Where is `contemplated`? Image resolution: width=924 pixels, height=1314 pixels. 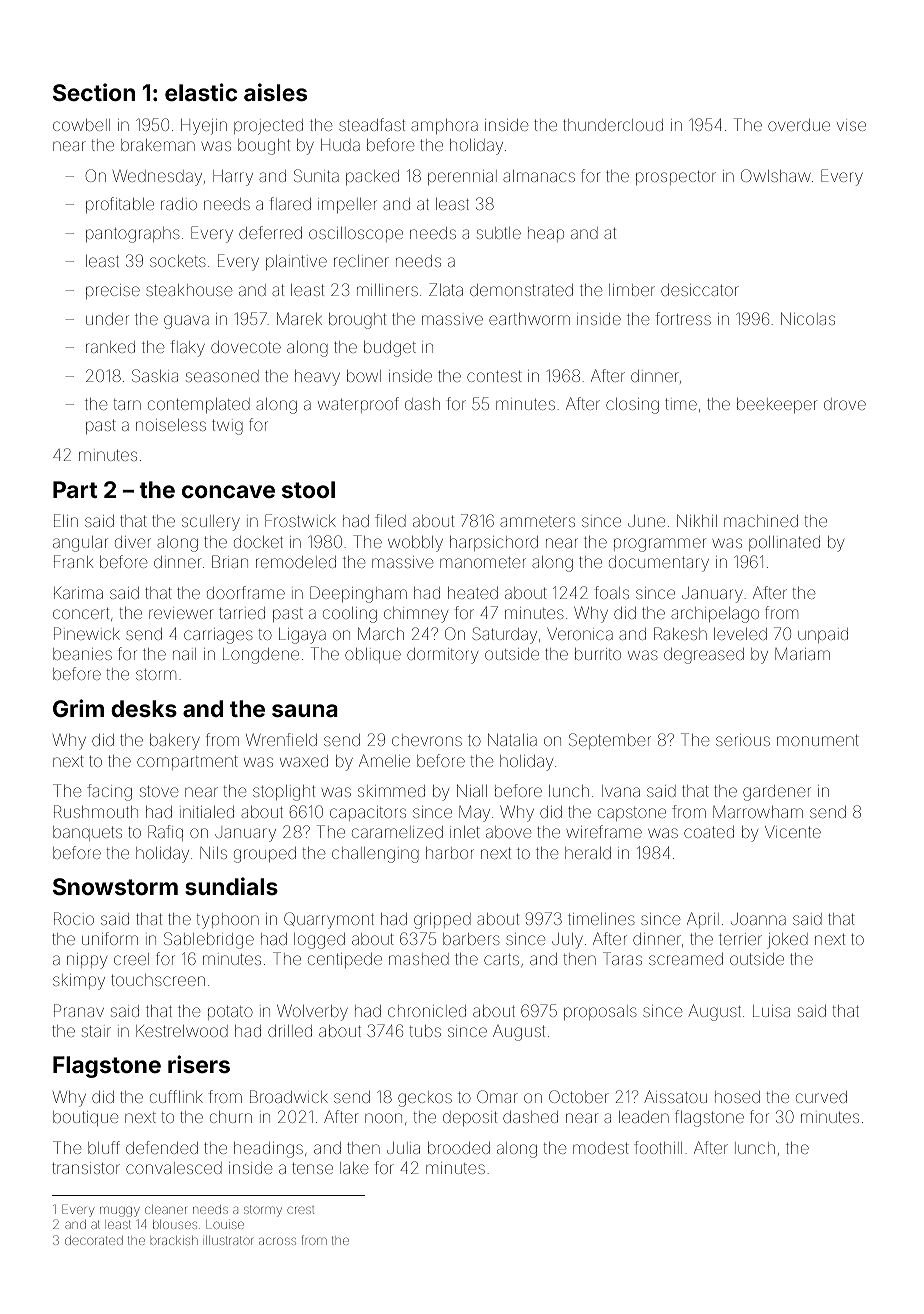 contemplated is located at coordinates (199, 405).
